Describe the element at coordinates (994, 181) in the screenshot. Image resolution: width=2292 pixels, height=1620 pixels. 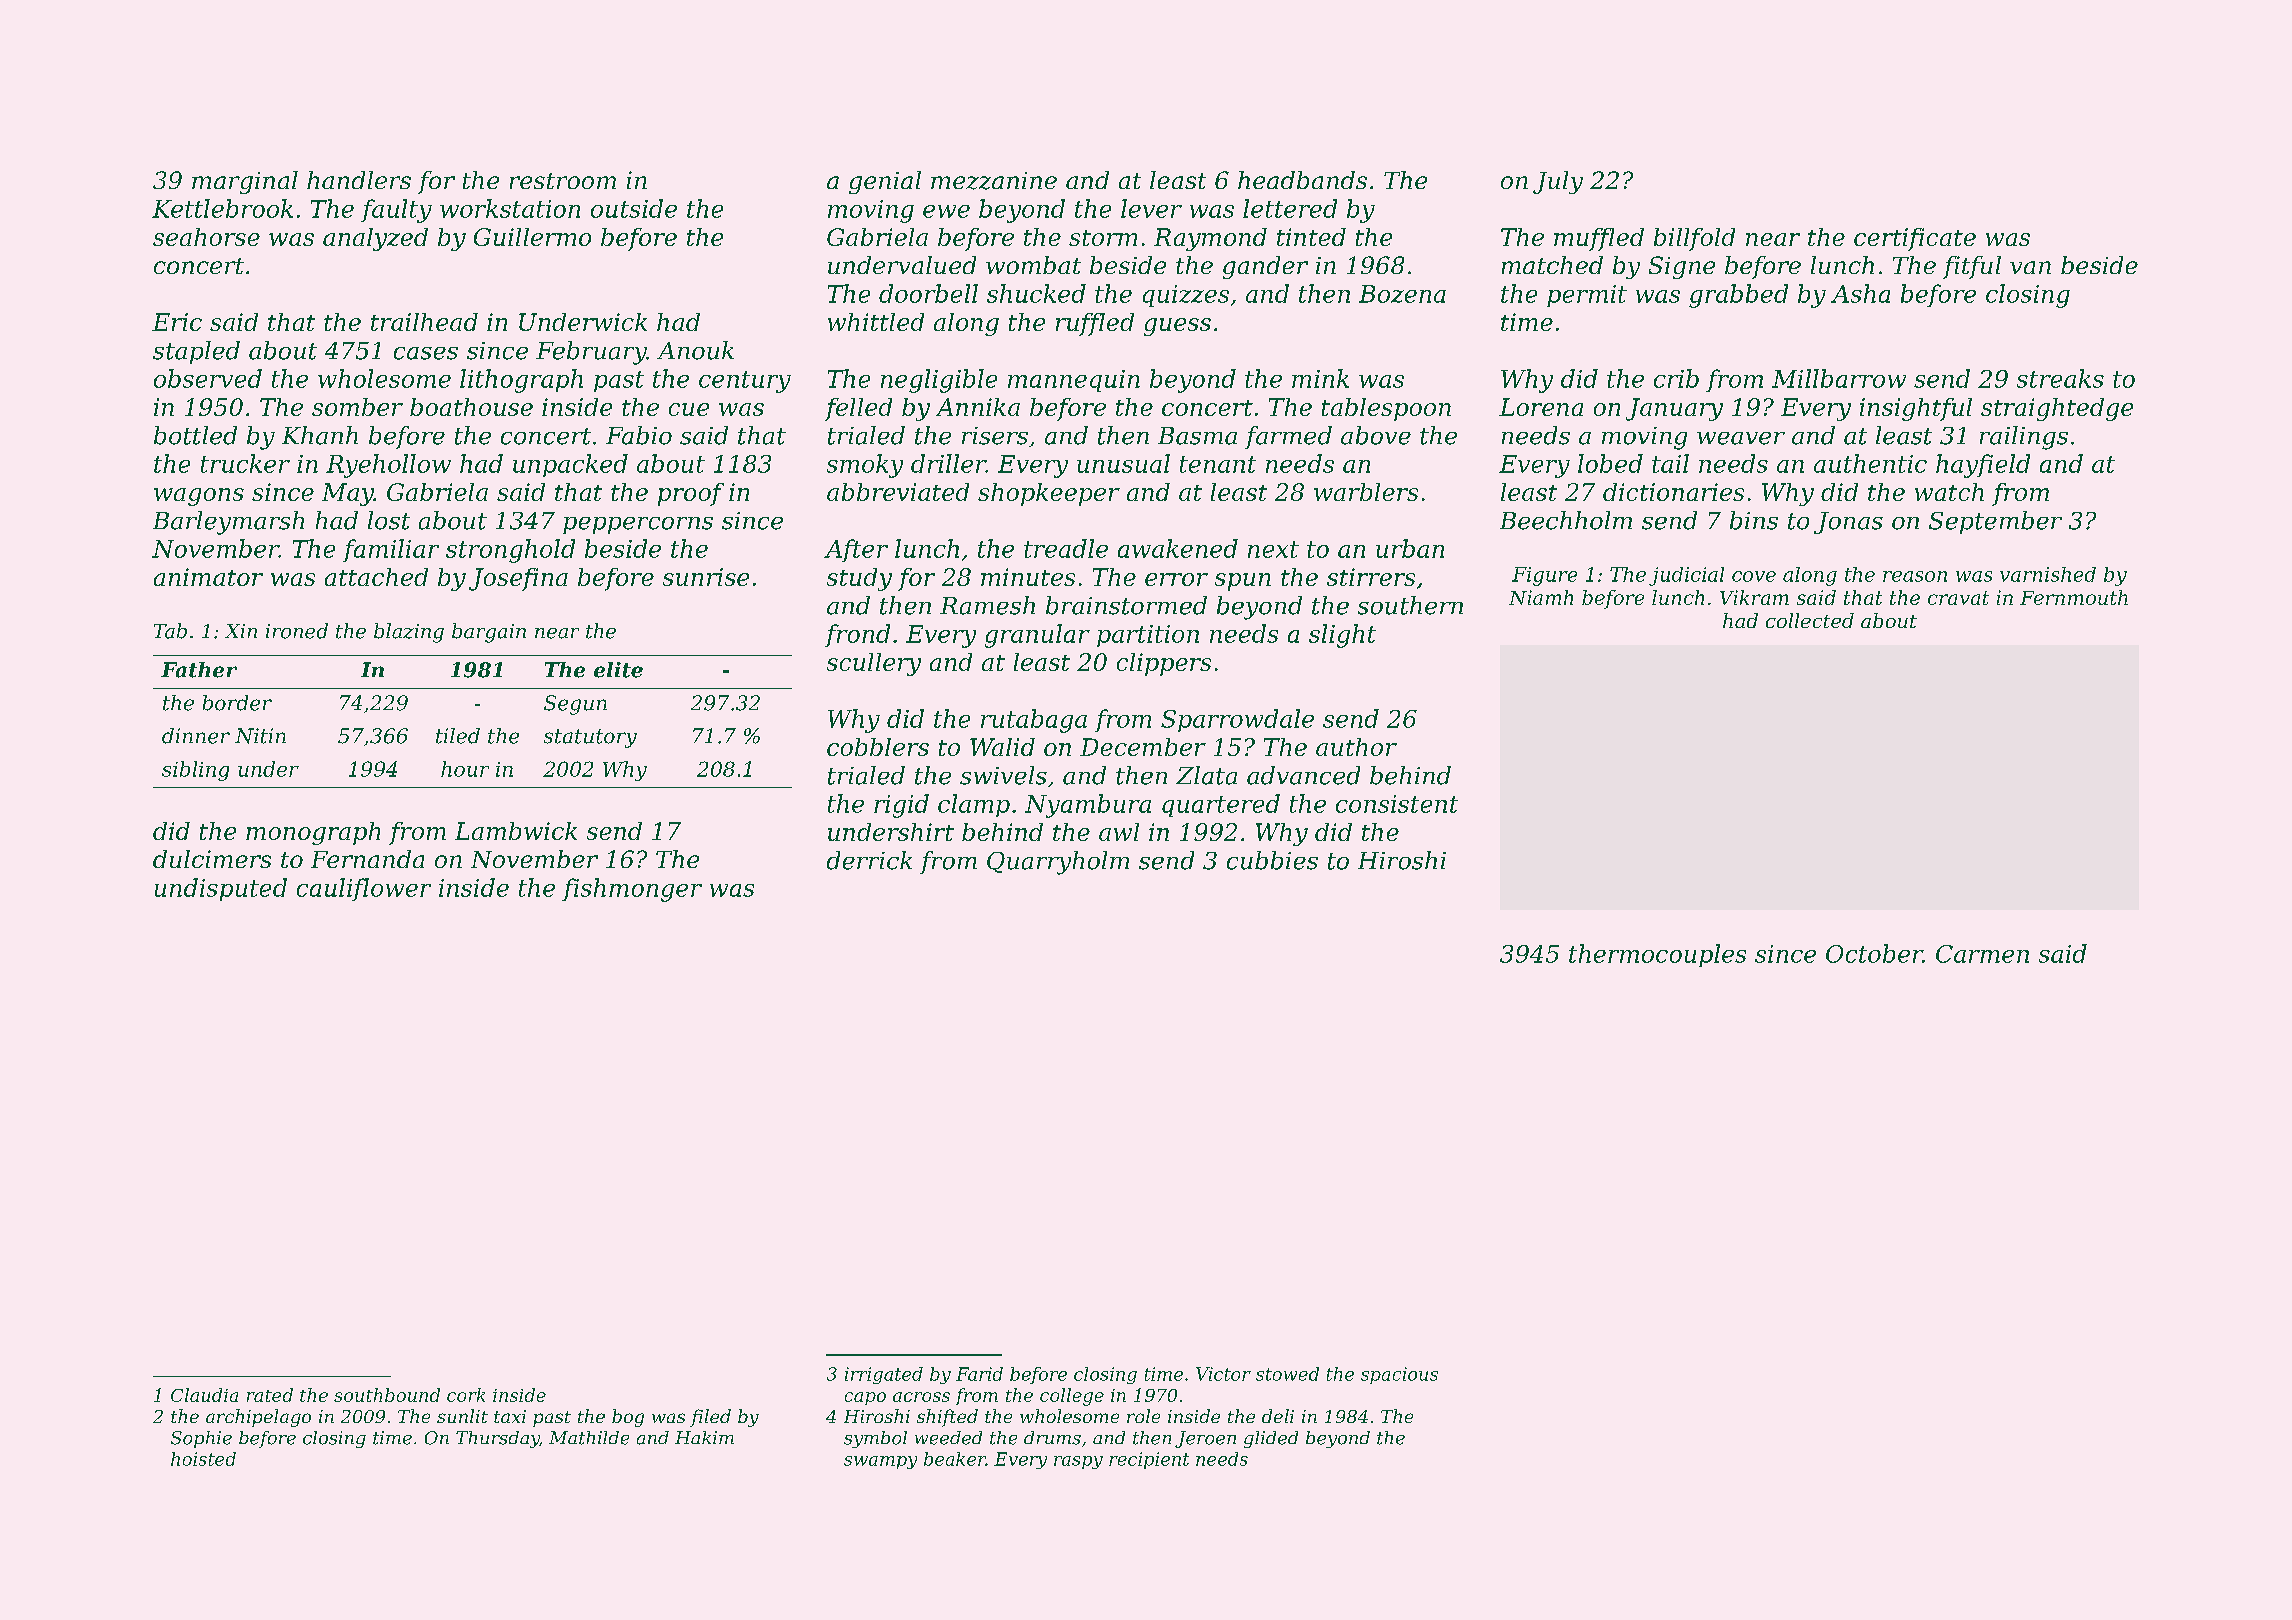
I see `mezzanine` at that location.
